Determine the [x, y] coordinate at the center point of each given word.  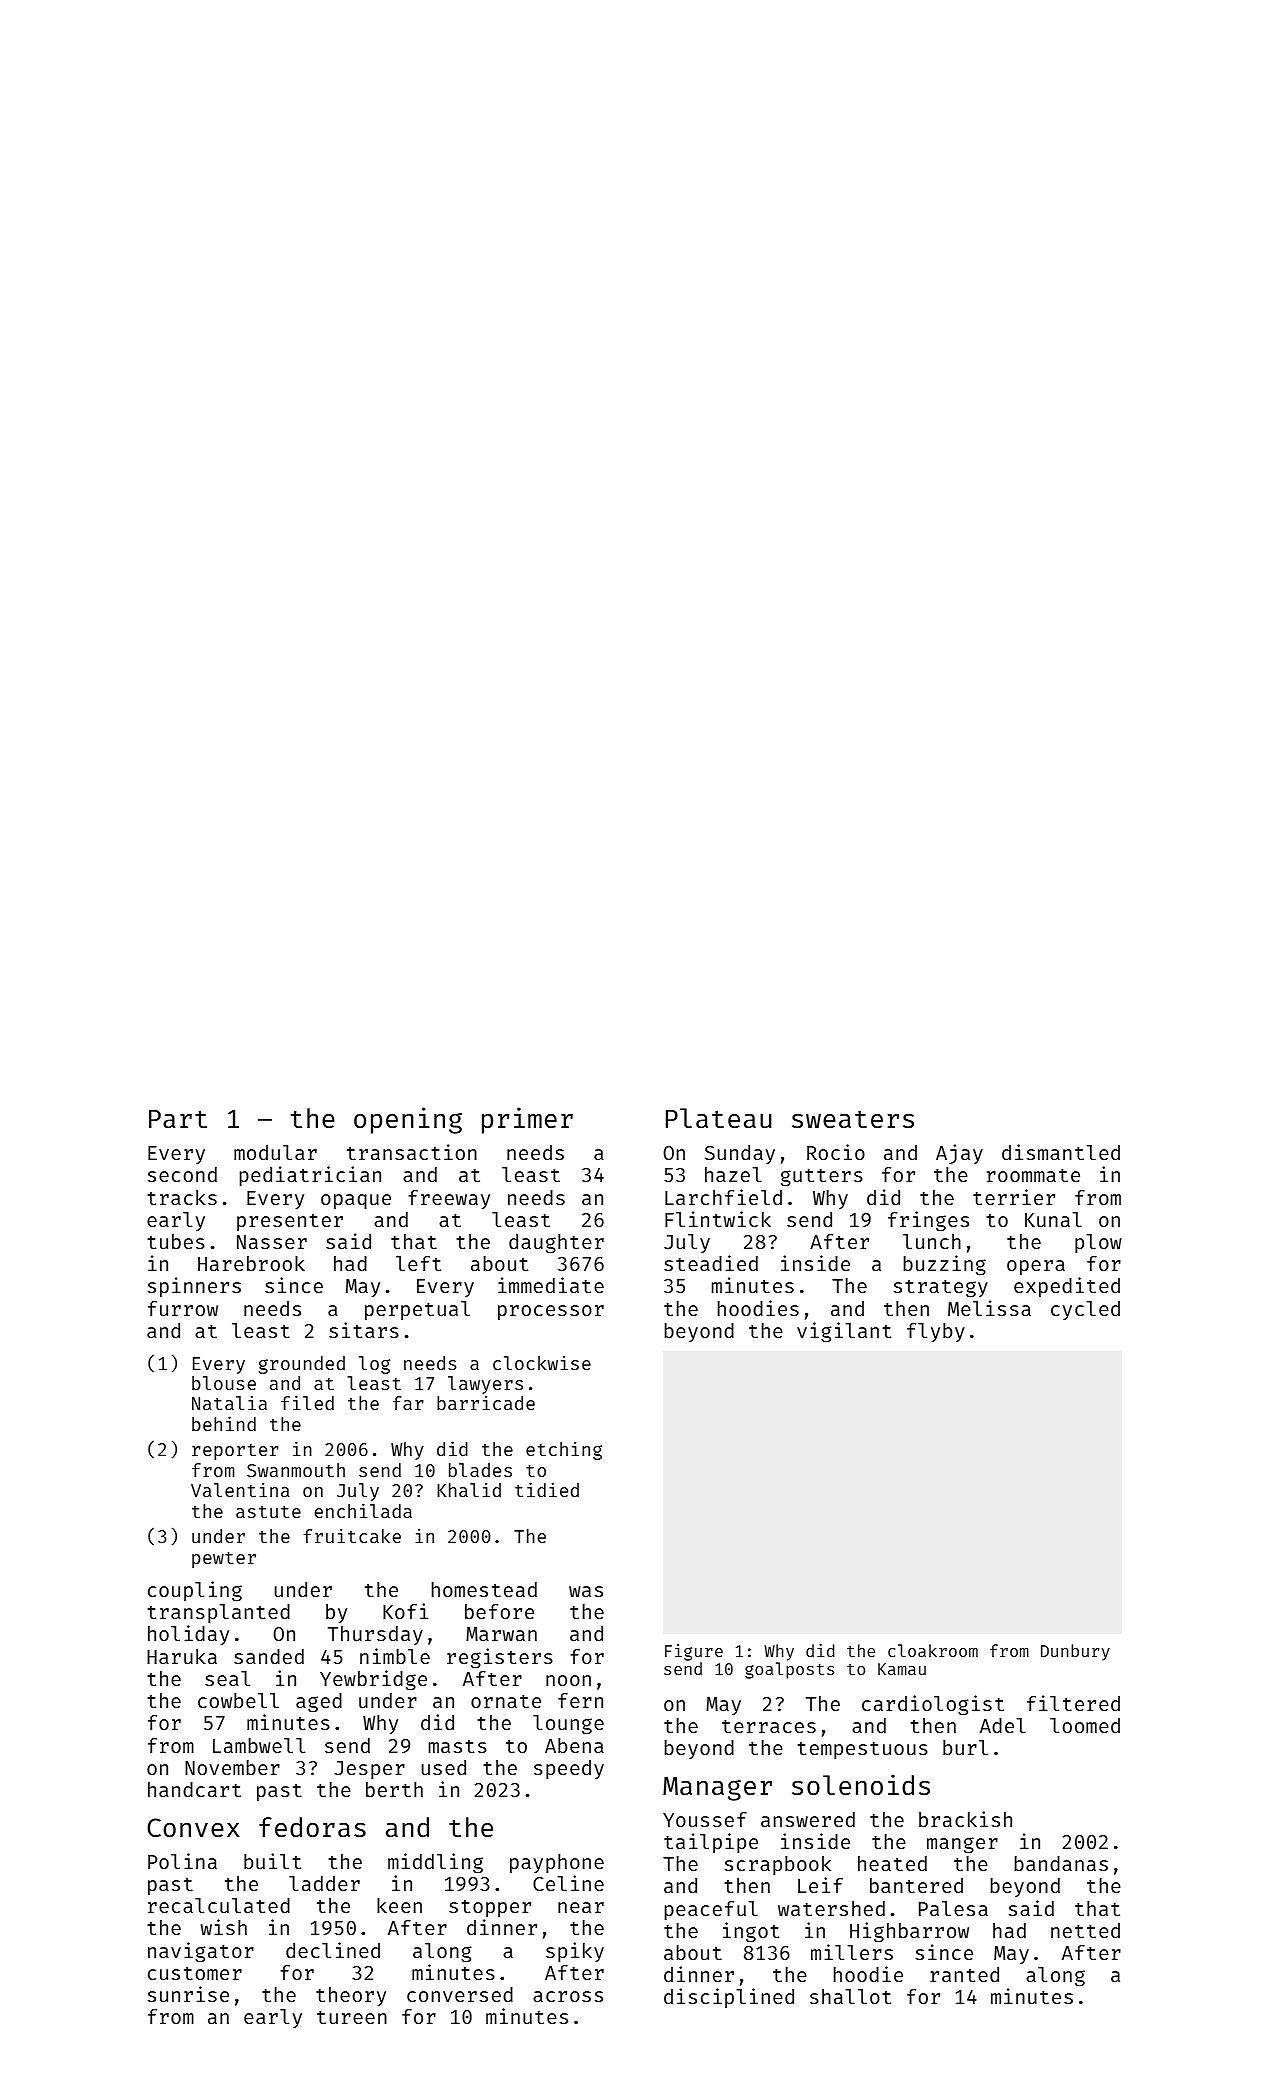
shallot [850, 1996]
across [568, 1996]
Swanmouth [296, 1470]
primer [527, 1120]
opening [408, 1120]
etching [564, 1451]
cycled [1085, 1310]
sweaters [853, 1120]
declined [333, 1950]
